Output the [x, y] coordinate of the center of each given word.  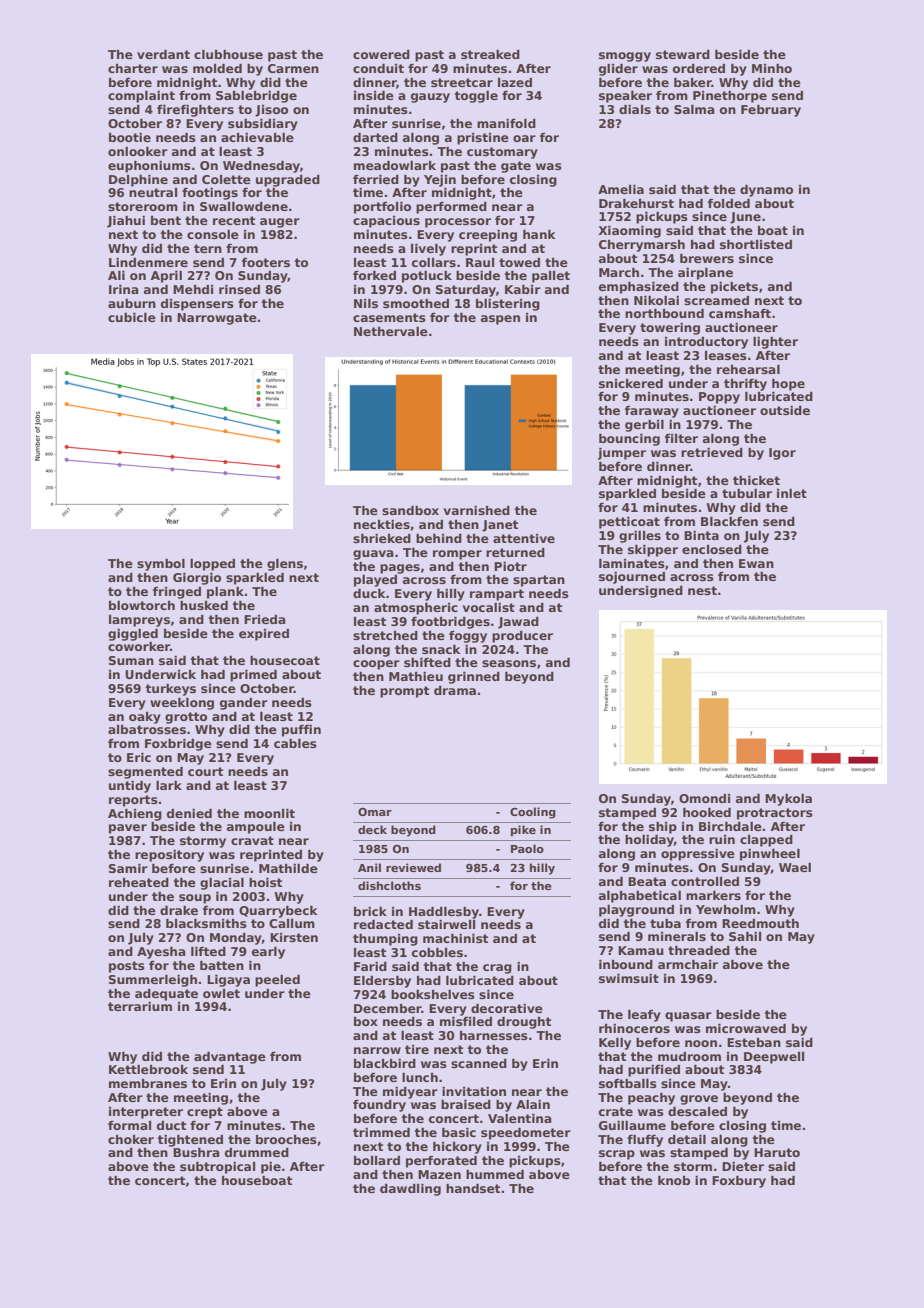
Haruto [777, 1152]
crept [205, 1113]
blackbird [385, 1063]
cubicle [132, 317]
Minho [772, 68]
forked [374, 275]
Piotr [510, 566]
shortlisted [756, 244]
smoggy [625, 57]
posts [127, 967]
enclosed [712, 549]
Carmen [293, 68]
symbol [161, 564]
